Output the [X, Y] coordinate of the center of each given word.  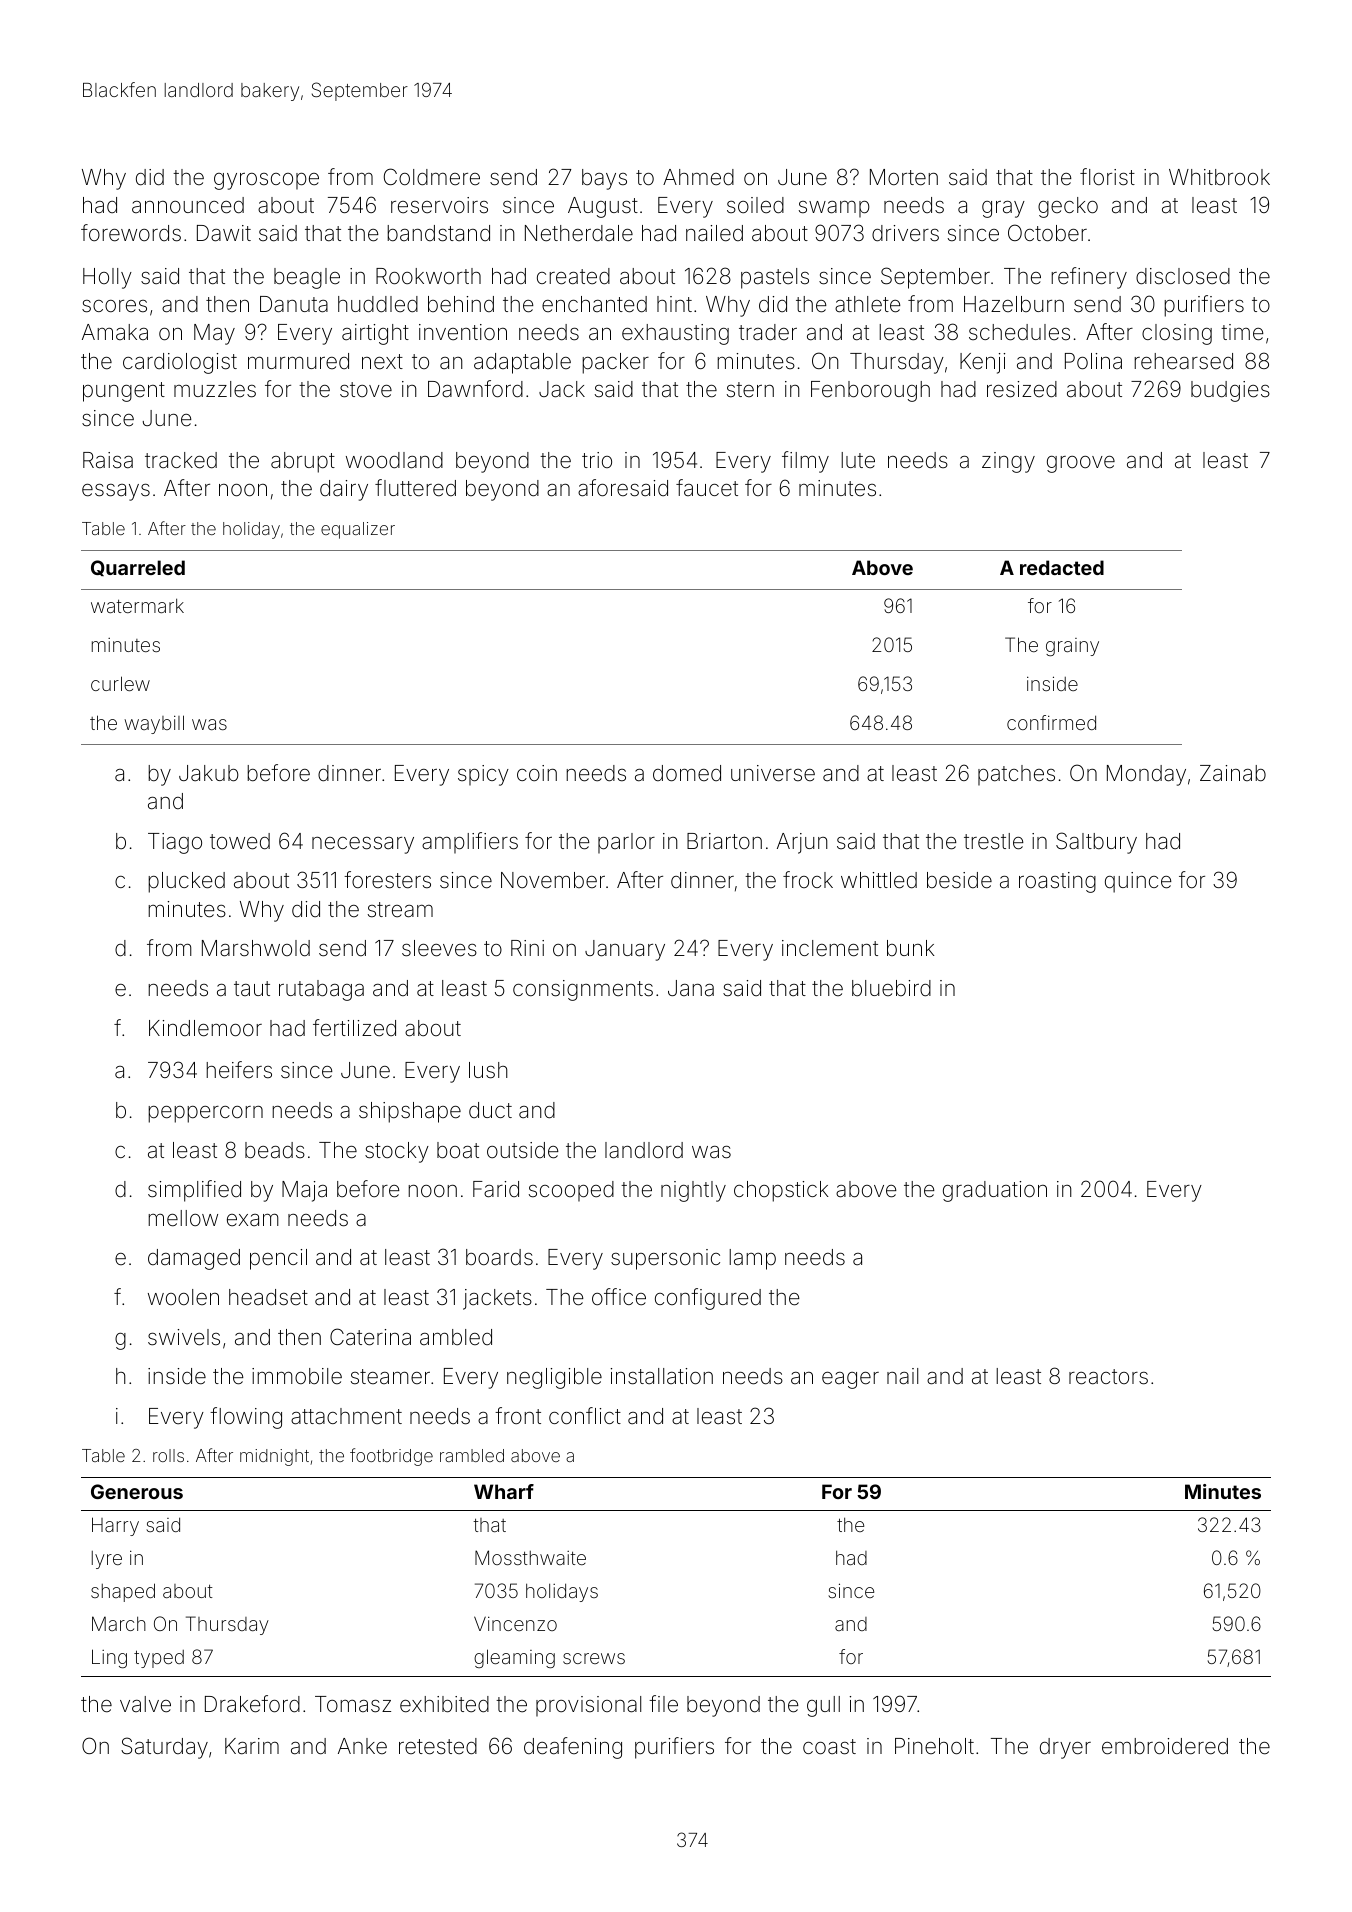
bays [604, 179]
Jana [691, 988]
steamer [390, 1377]
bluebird [891, 988]
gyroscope [266, 181]
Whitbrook [1219, 177]
